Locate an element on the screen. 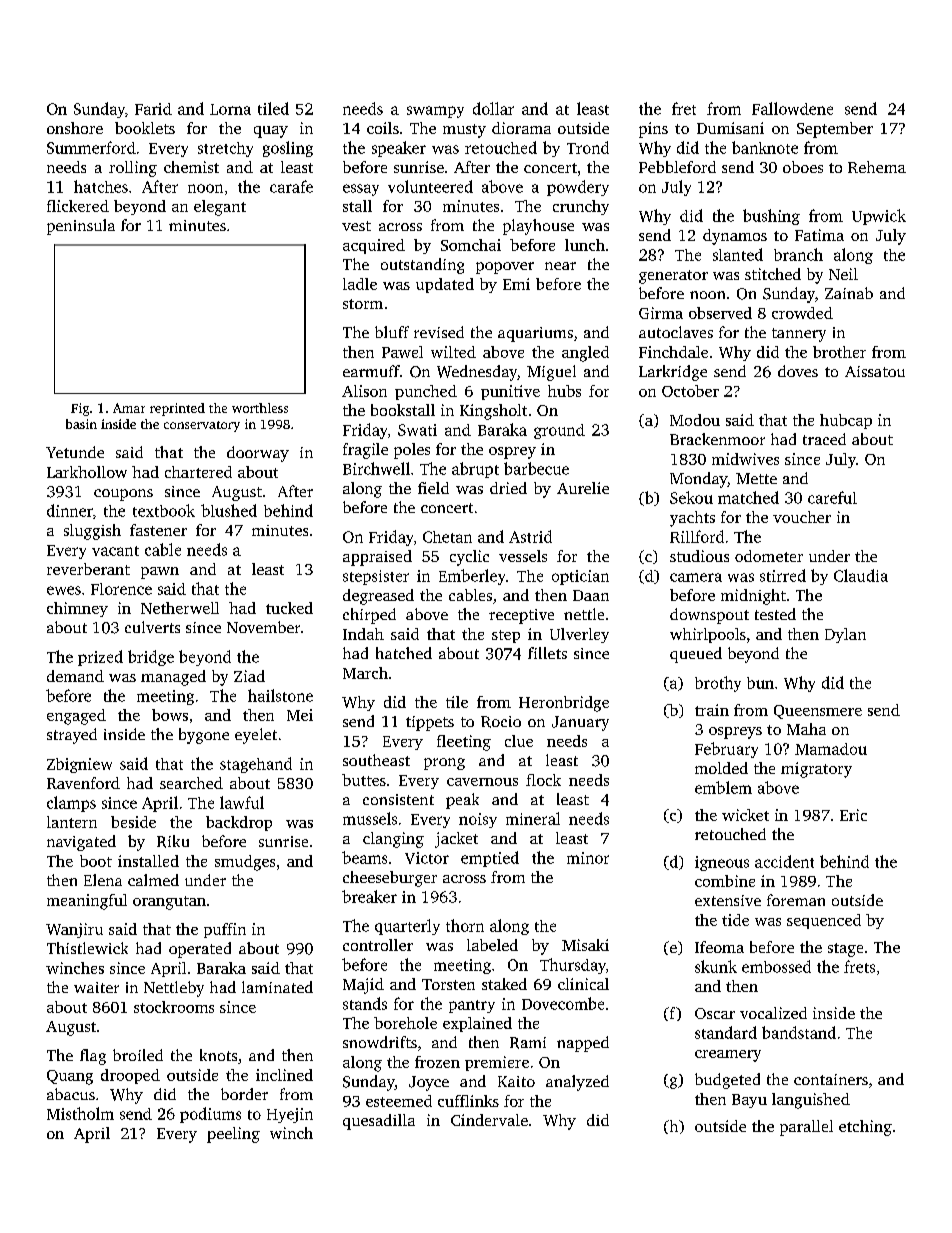 The width and height of the screenshot is (952, 1233). traced is located at coordinates (824, 439).
